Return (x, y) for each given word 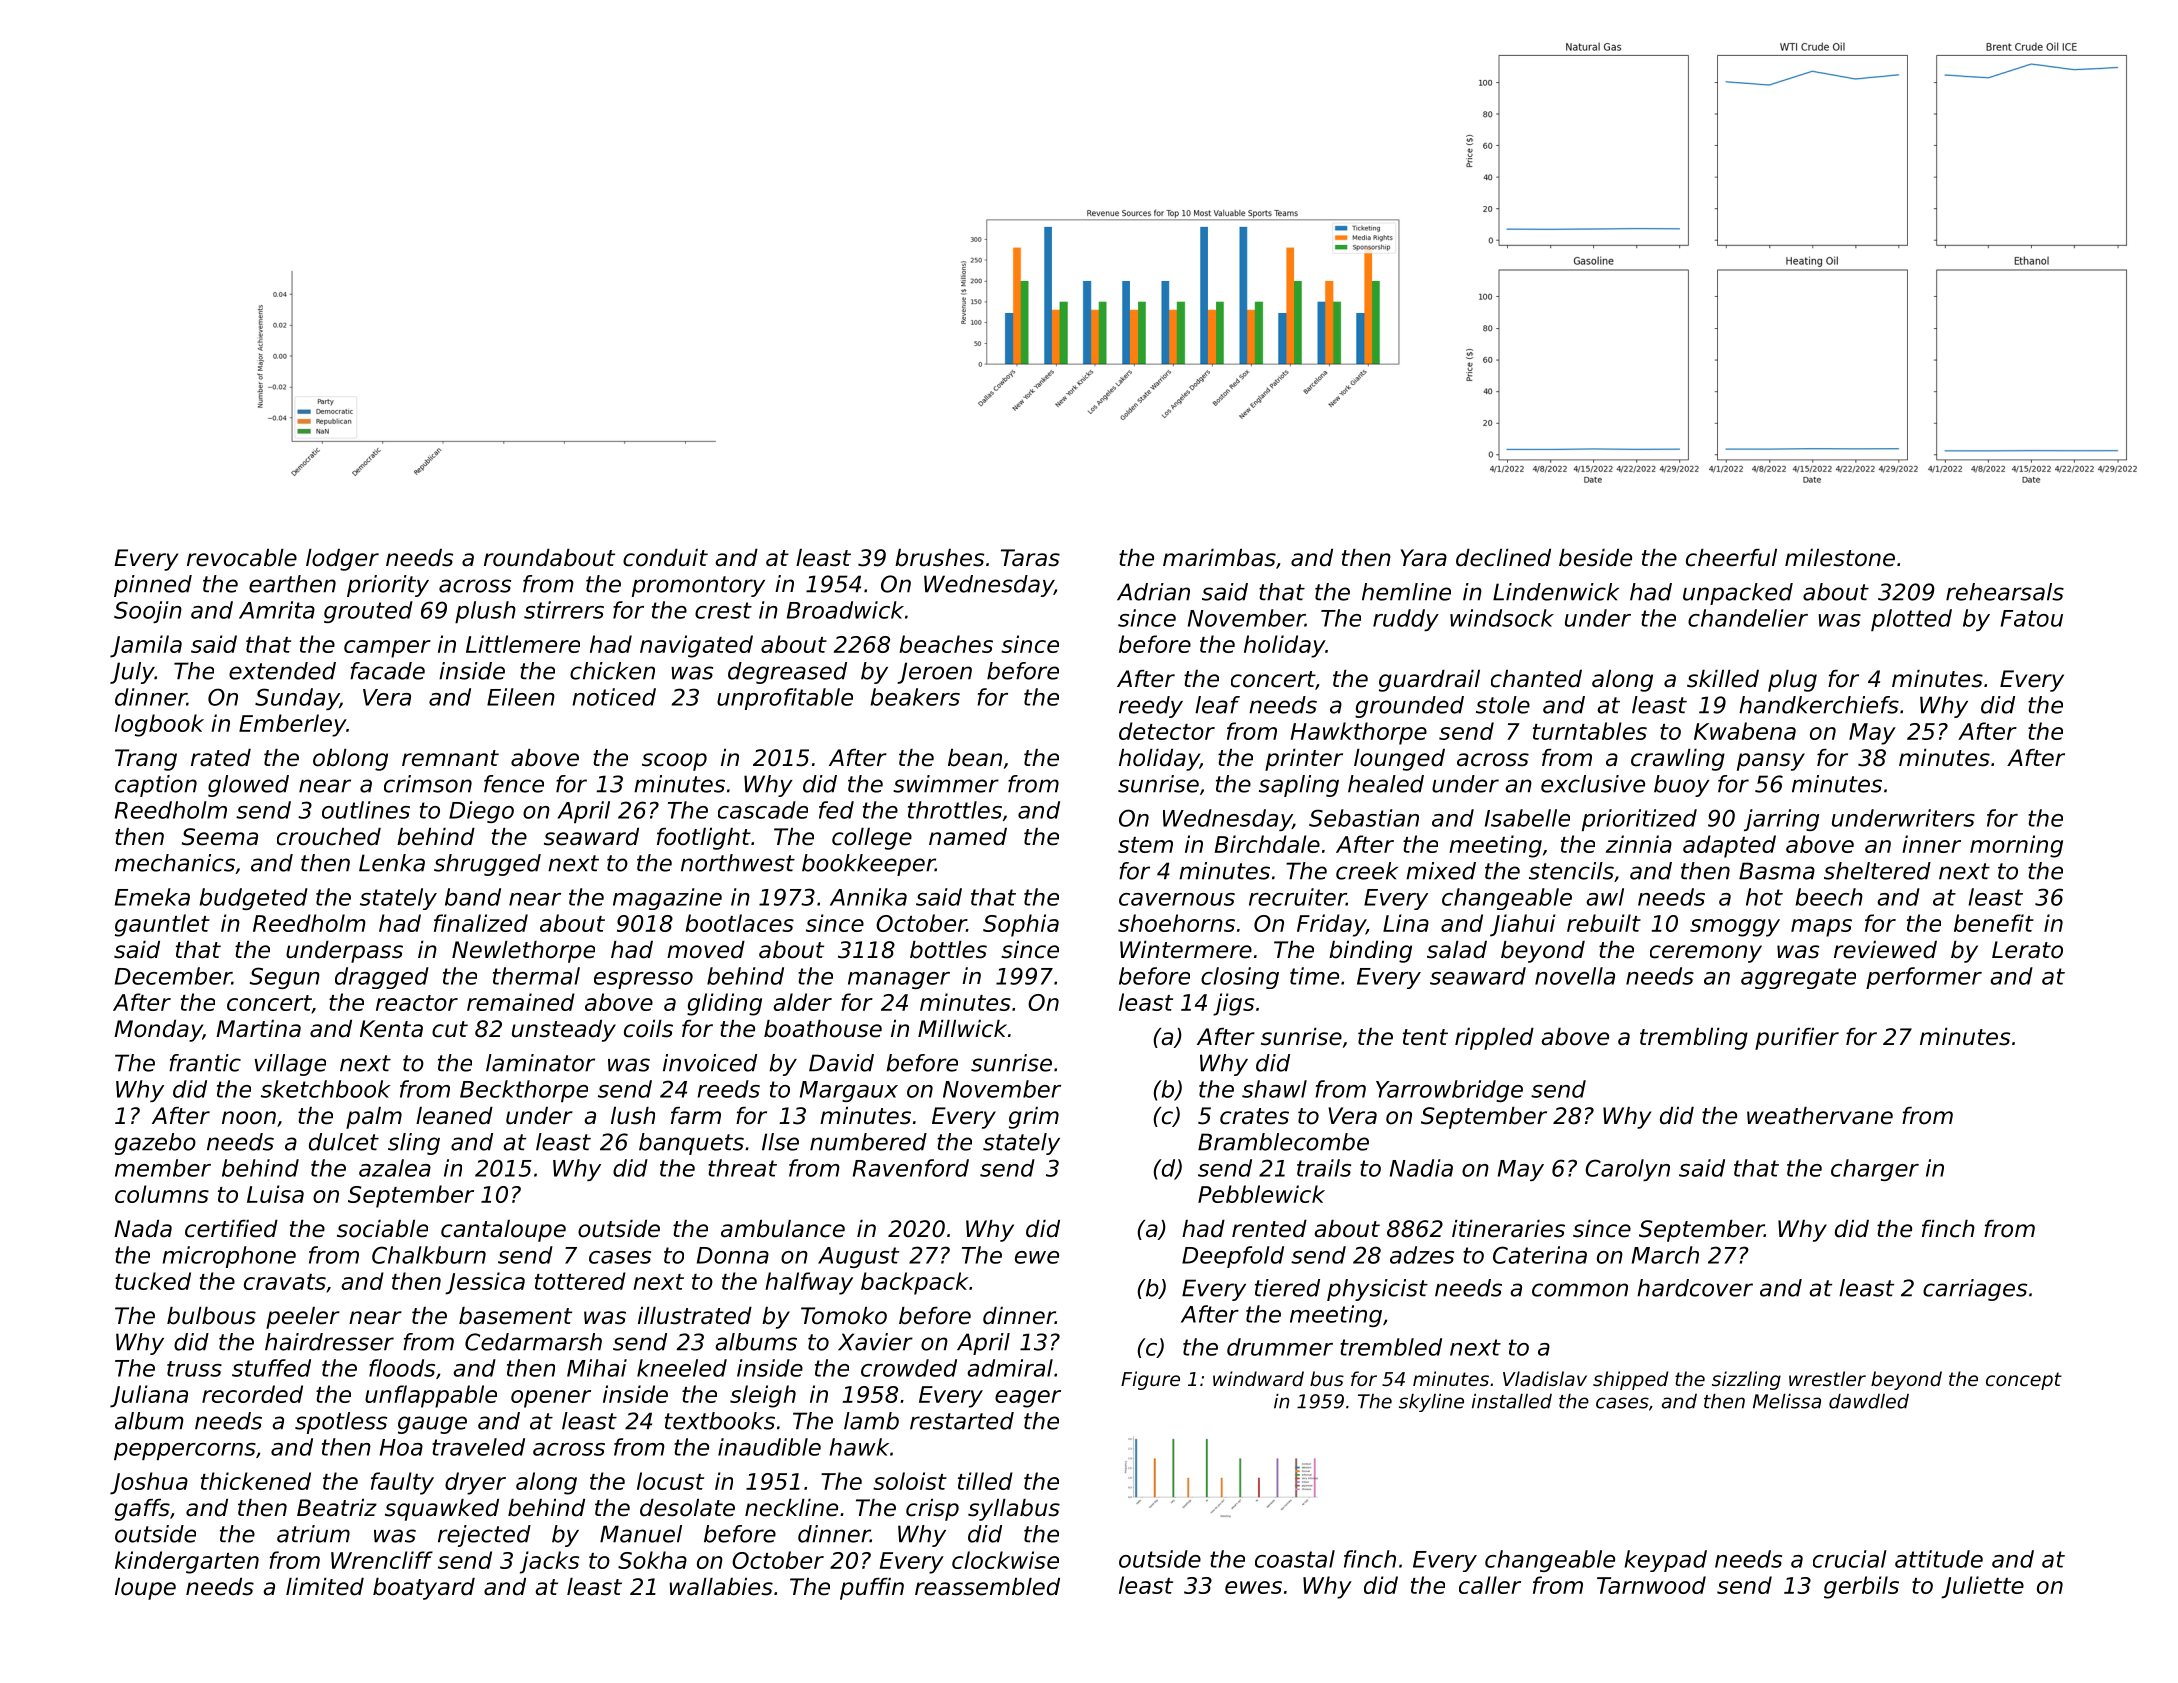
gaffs (142, 1510)
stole (1503, 705)
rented (1269, 1229)
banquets (691, 1144)
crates (1254, 1116)
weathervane (1820, 1116)
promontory (698, 586)
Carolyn (1627, 1170)
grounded (1409, 707)
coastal (1295, 1559)
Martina (258, 1029)
